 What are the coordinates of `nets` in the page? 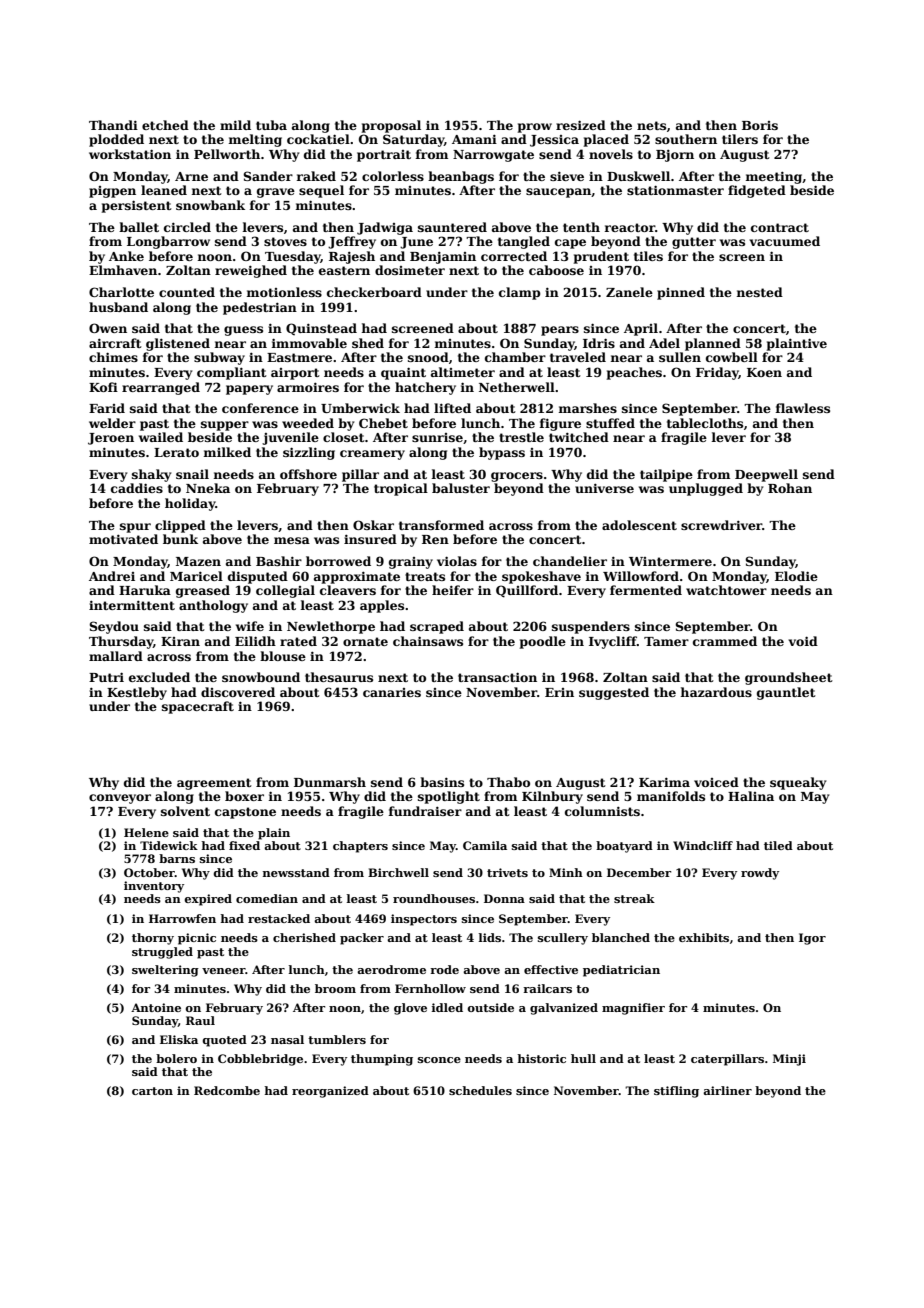 It's located at (651, 125).
